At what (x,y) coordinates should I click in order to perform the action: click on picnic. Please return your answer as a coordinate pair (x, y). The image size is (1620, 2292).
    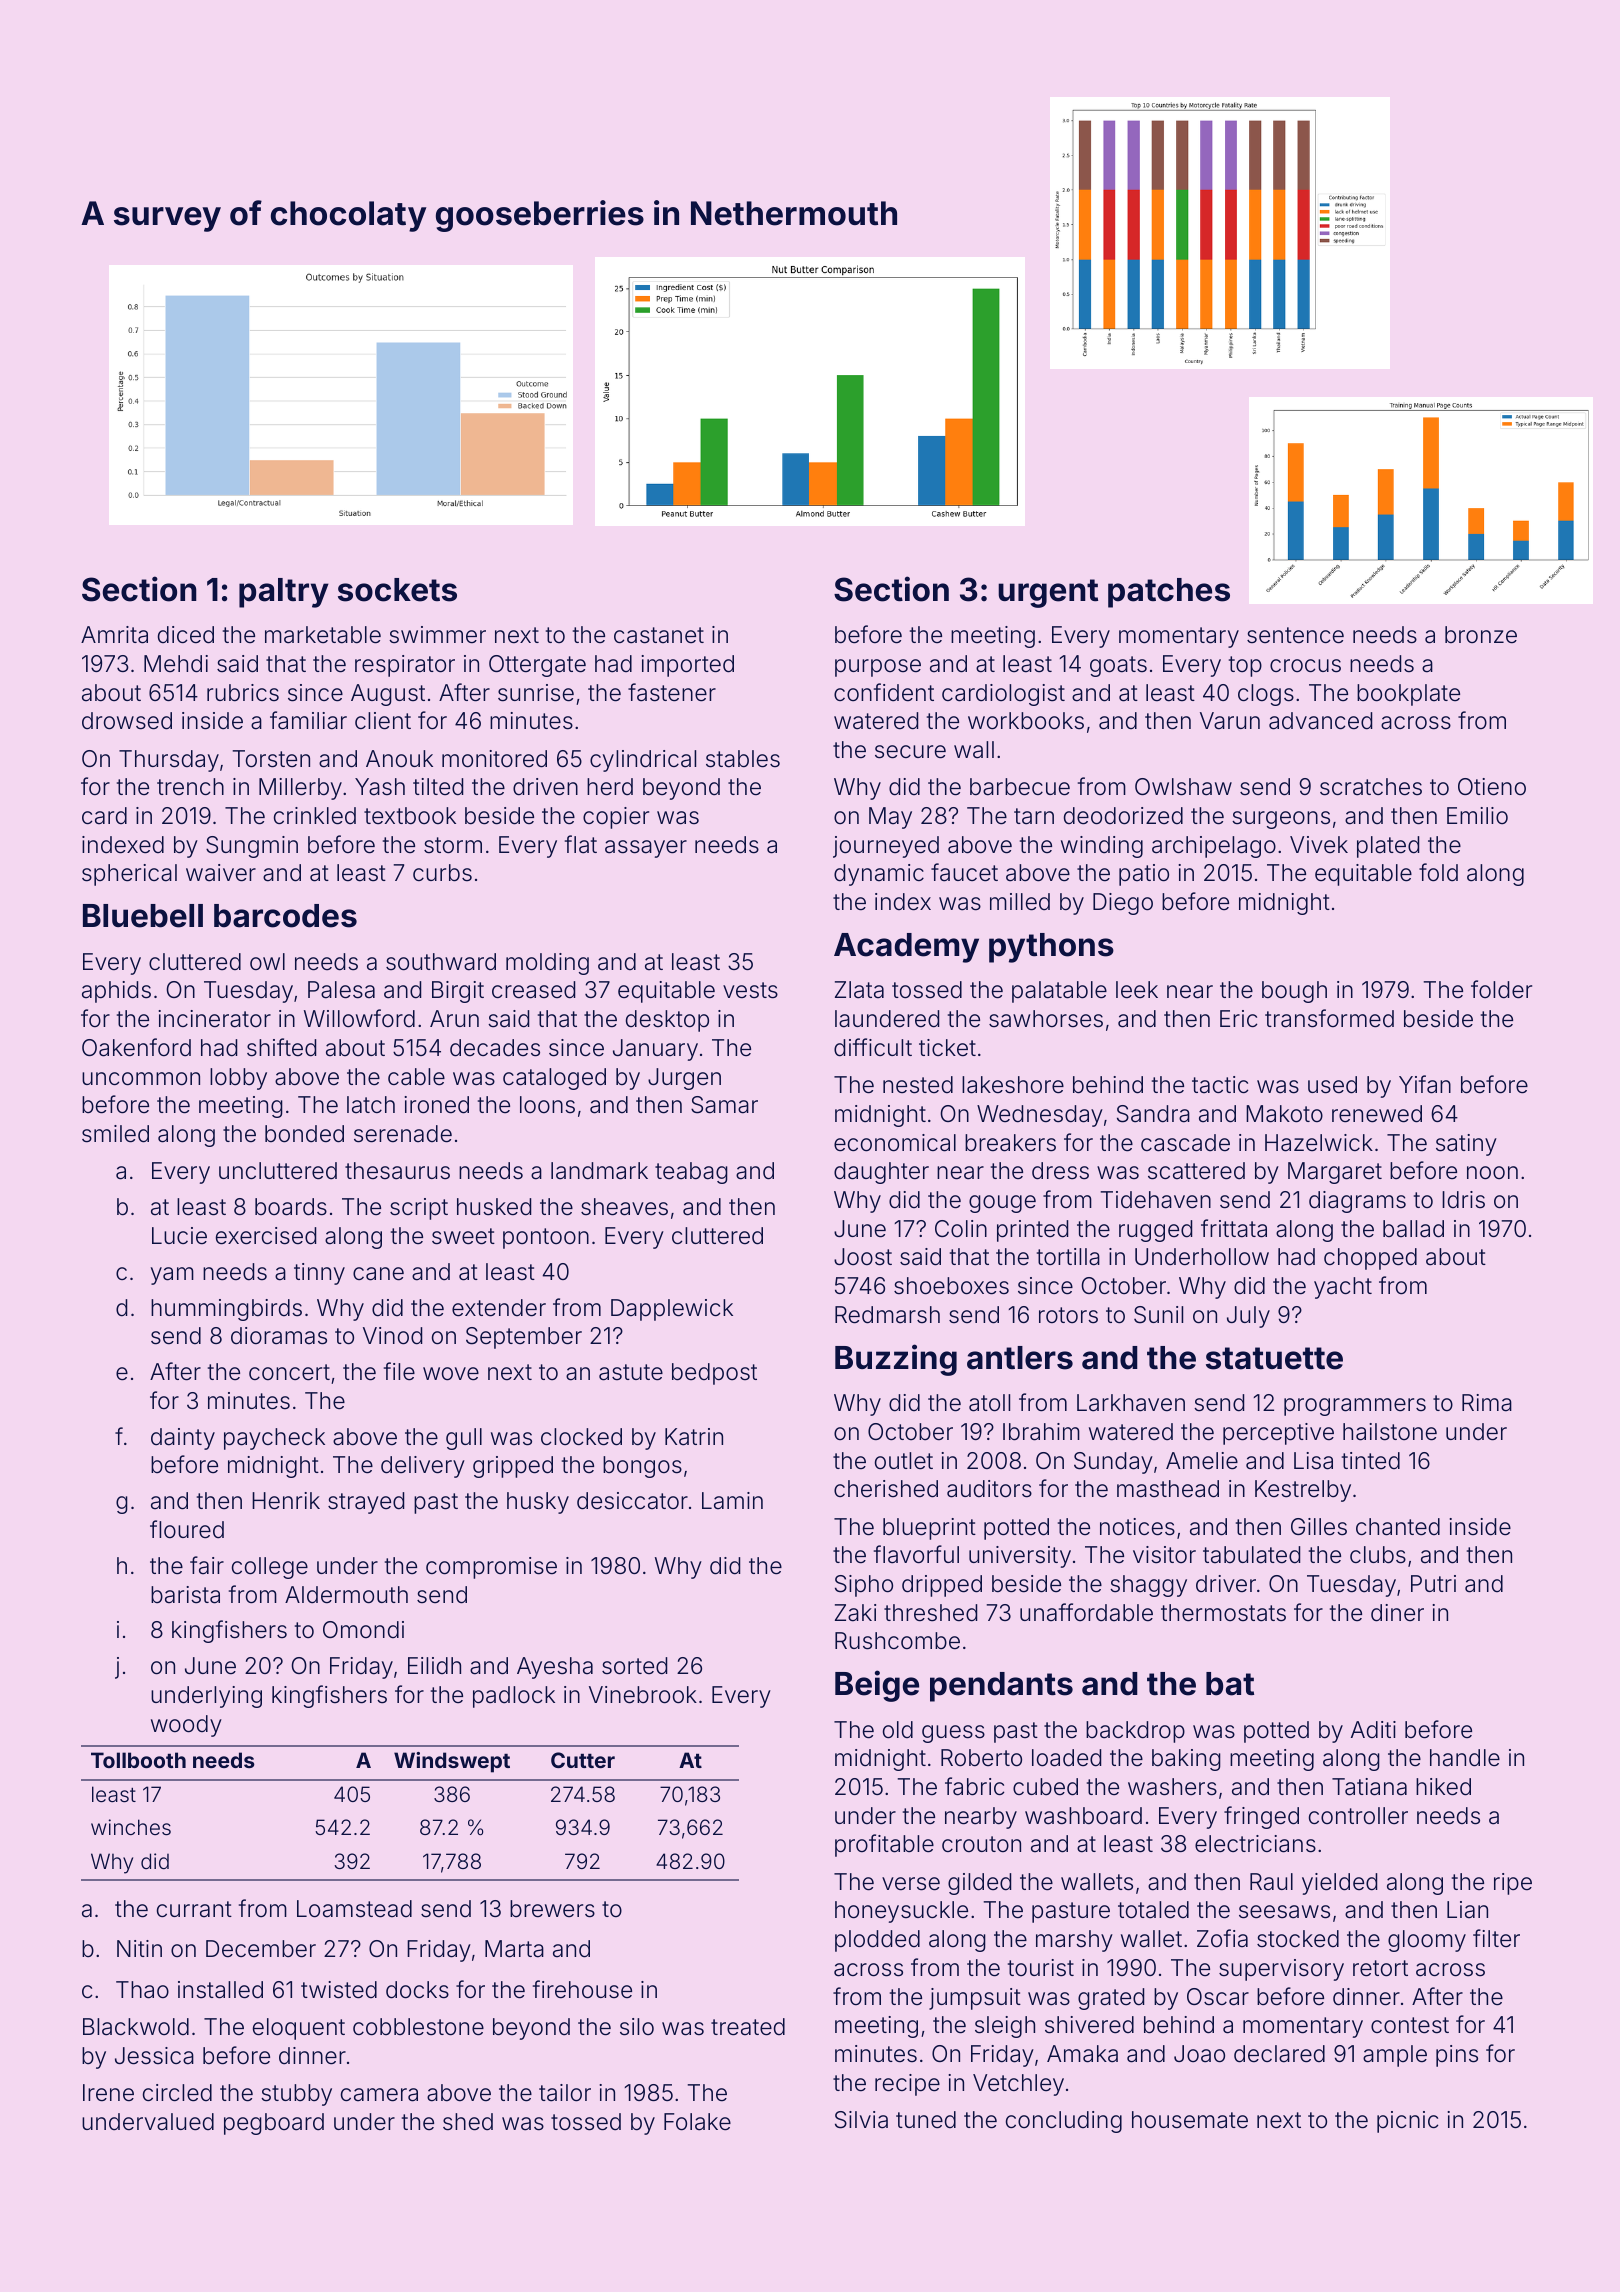
    Looking at the image, I should click on (1407, 2122).
